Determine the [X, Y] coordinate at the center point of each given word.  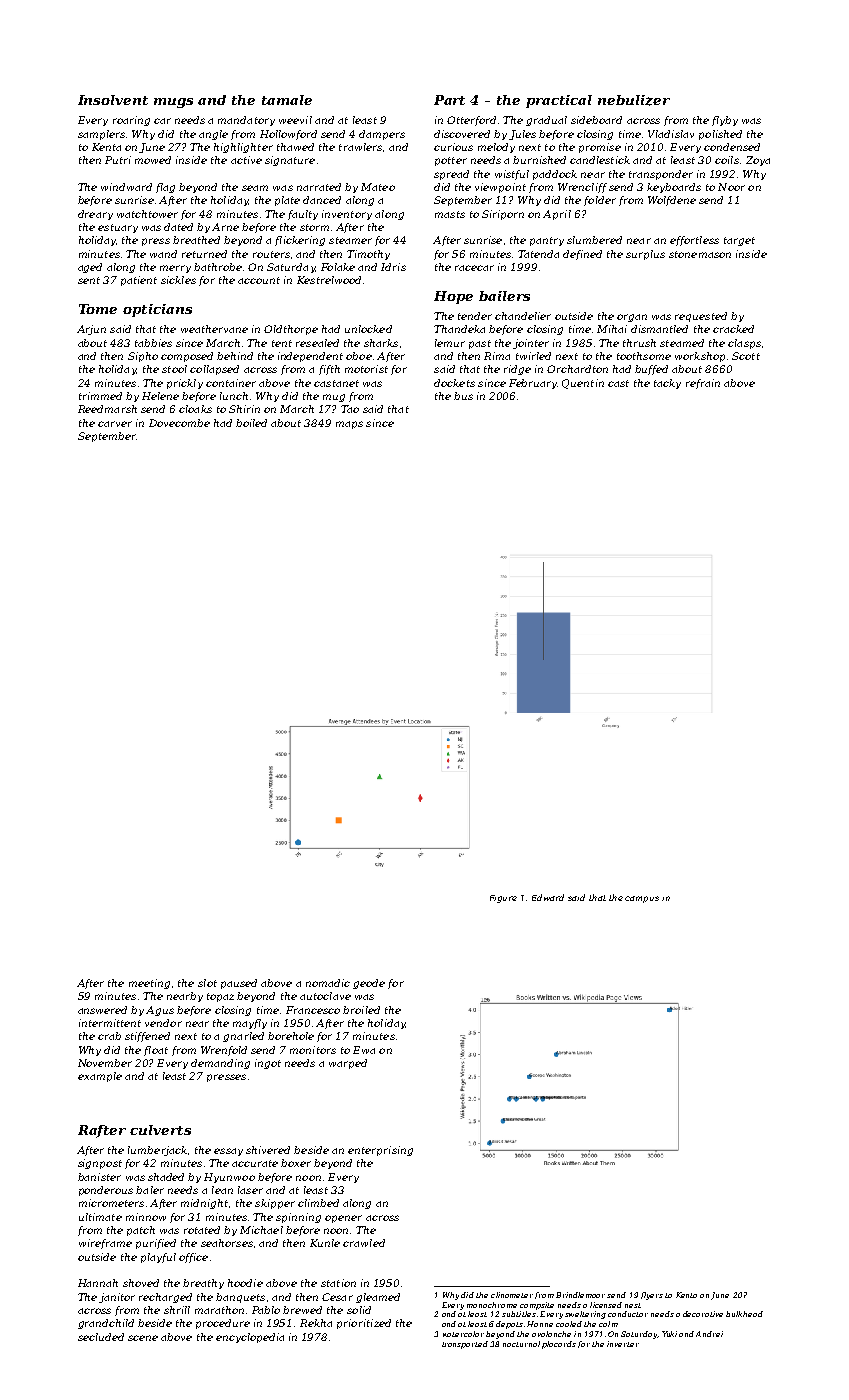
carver [115, 424]
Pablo [266, 1310]
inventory [347, 215]
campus [642, 899]
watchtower [147, 214]
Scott [746, 356]
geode [369, 984]
